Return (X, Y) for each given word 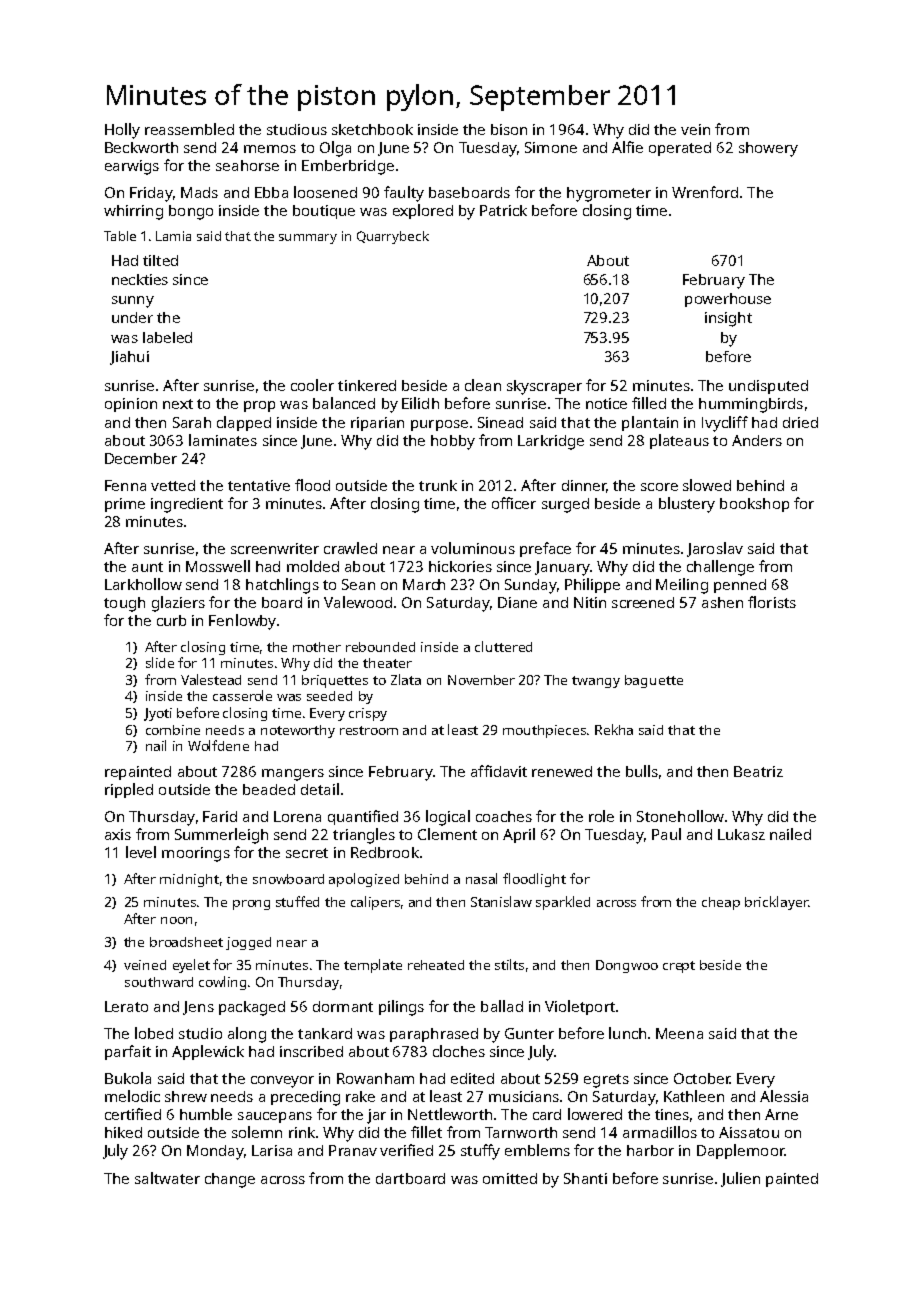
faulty (404, 194)
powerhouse (728, 300)
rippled (129, 790)
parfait (128, 1052)
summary (308, 239)
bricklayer (776, 903)
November (481, 680)
